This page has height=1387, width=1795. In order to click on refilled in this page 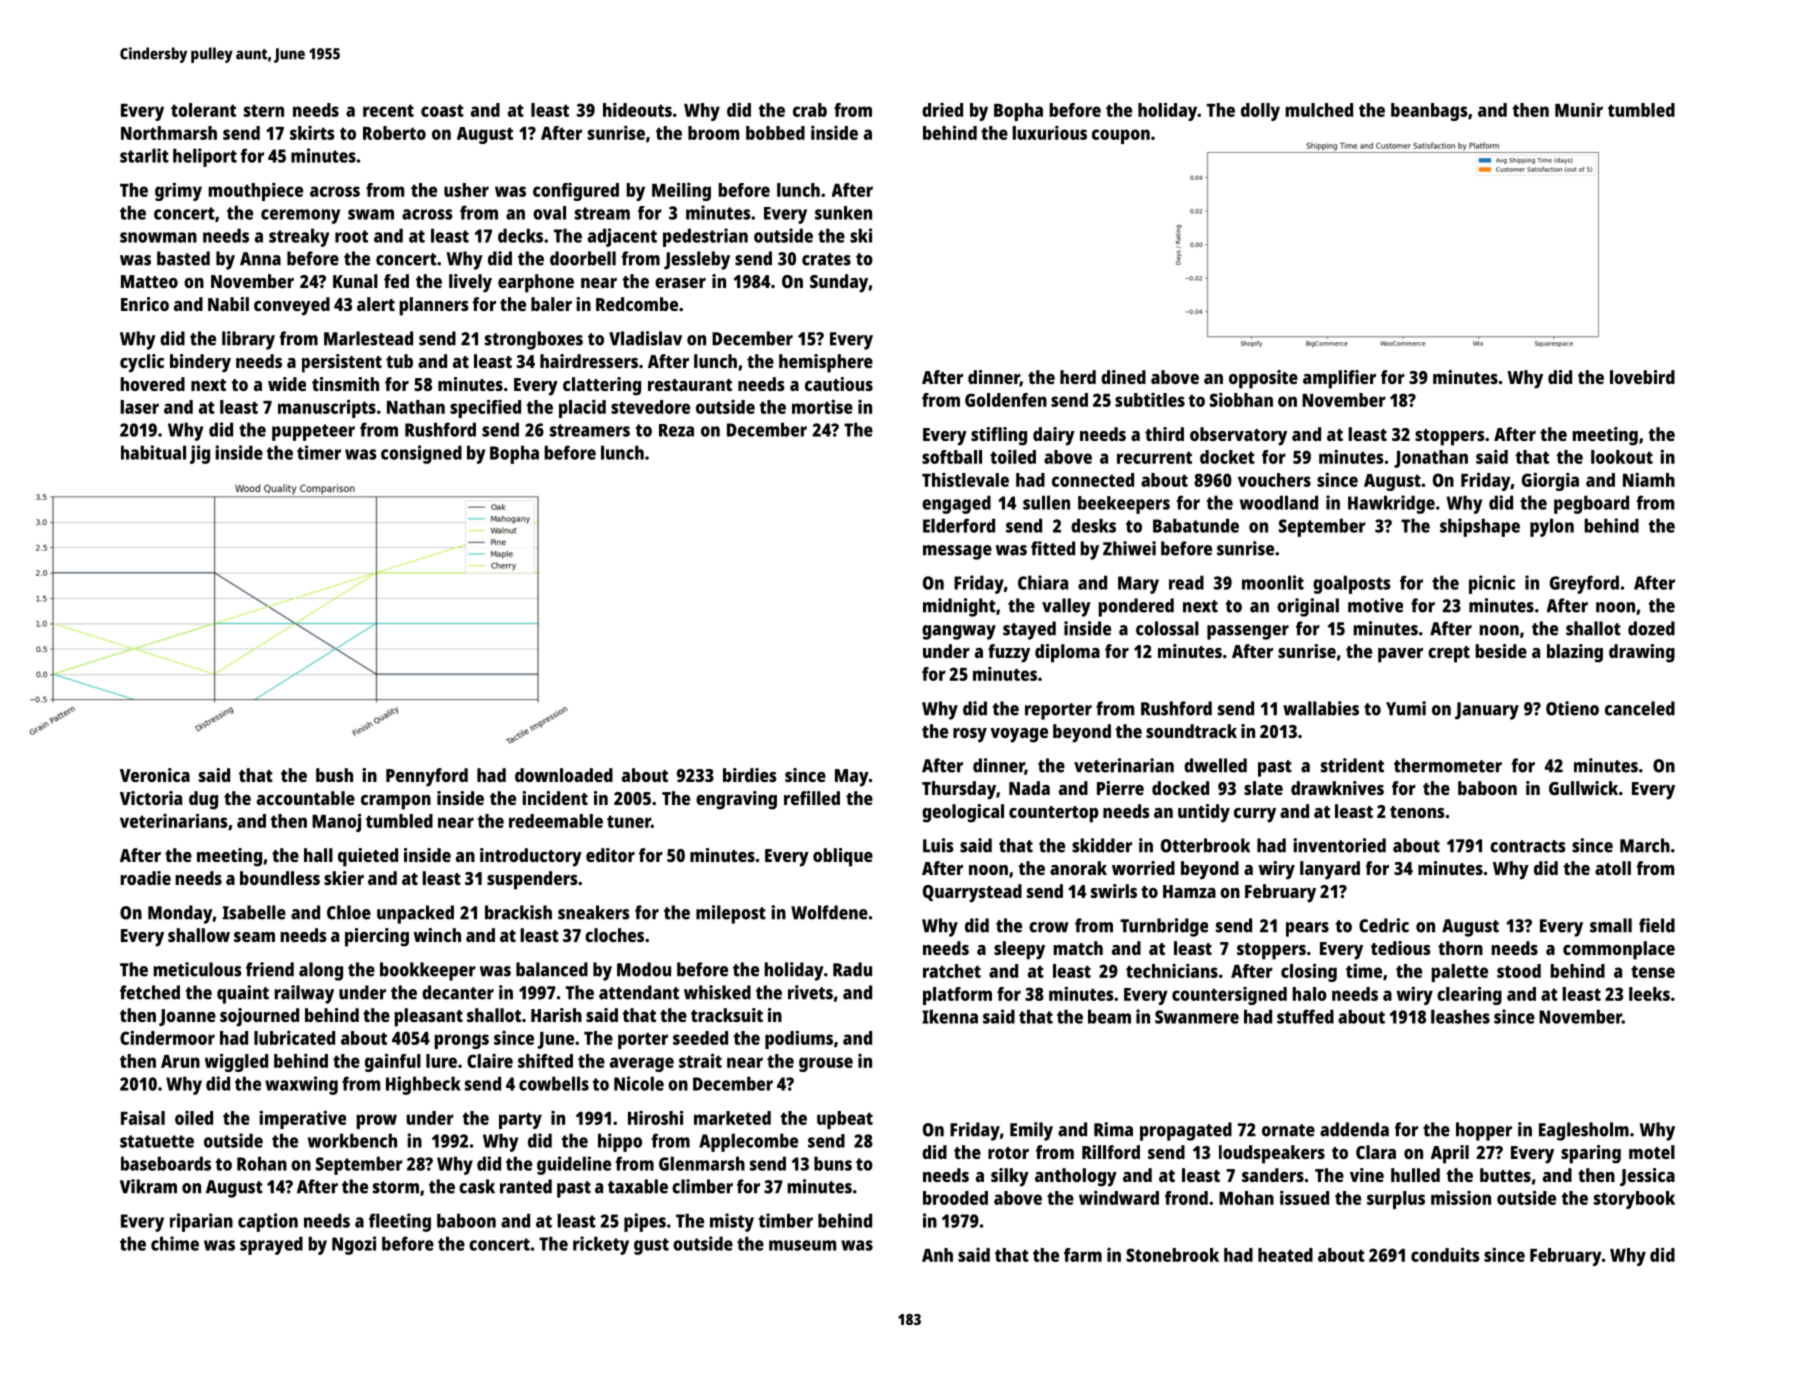, I will do `click(812, 798)`.
